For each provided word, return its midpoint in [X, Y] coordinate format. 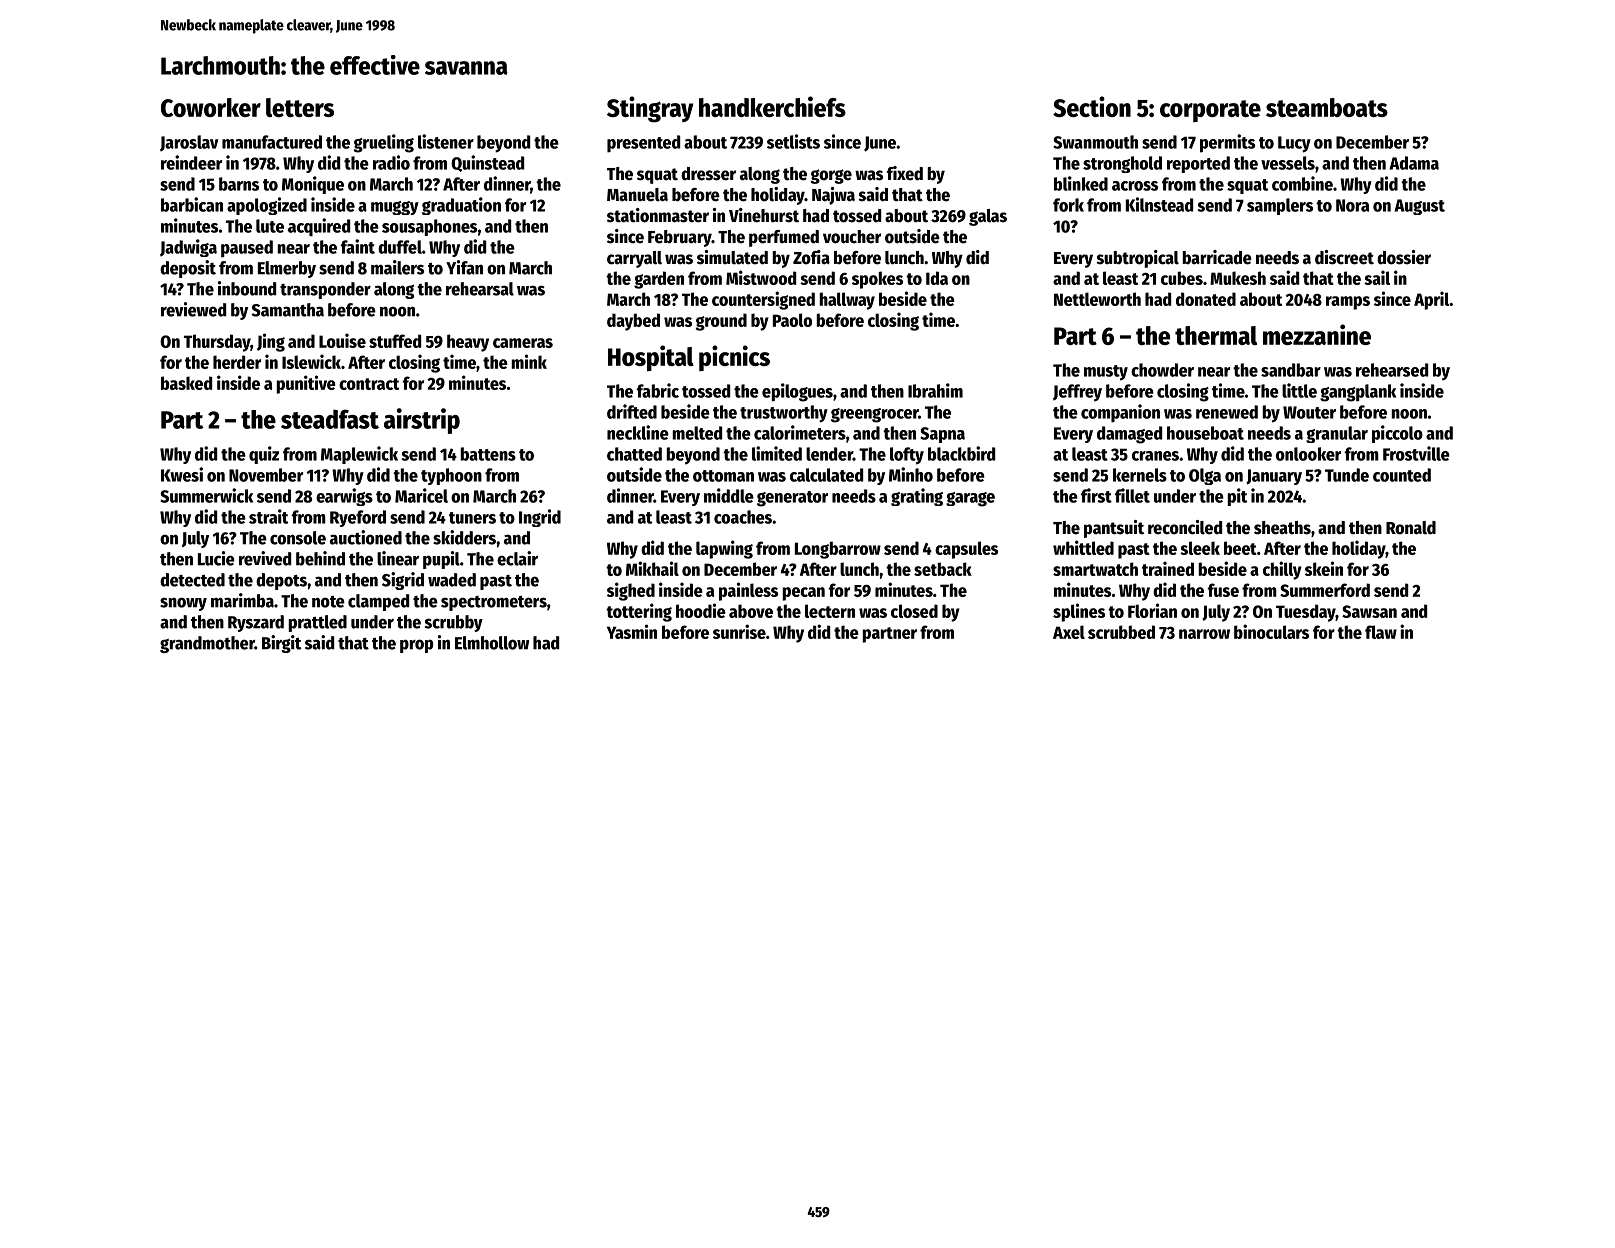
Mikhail [652, 568]
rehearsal [480, 289]
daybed [633, 322]
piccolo [1397, 434]
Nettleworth [1097, 299]
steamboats [1327, 107]
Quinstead [487, 163]
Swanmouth [1095, 142]
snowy [183, 604]
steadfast [330, 419]
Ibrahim [935, 390]
